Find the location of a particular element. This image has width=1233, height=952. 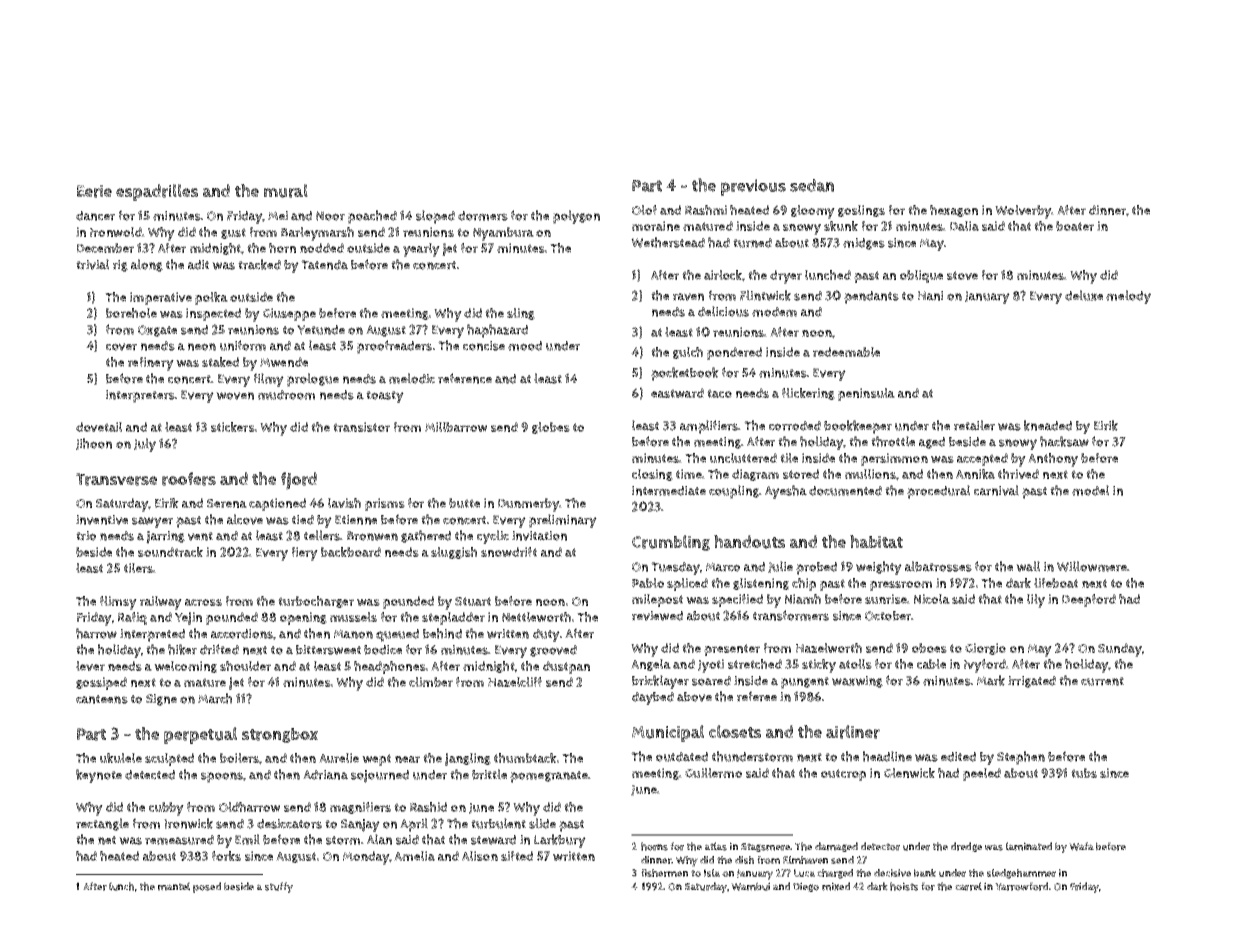

Manon is located at coordinates (353, 634).
